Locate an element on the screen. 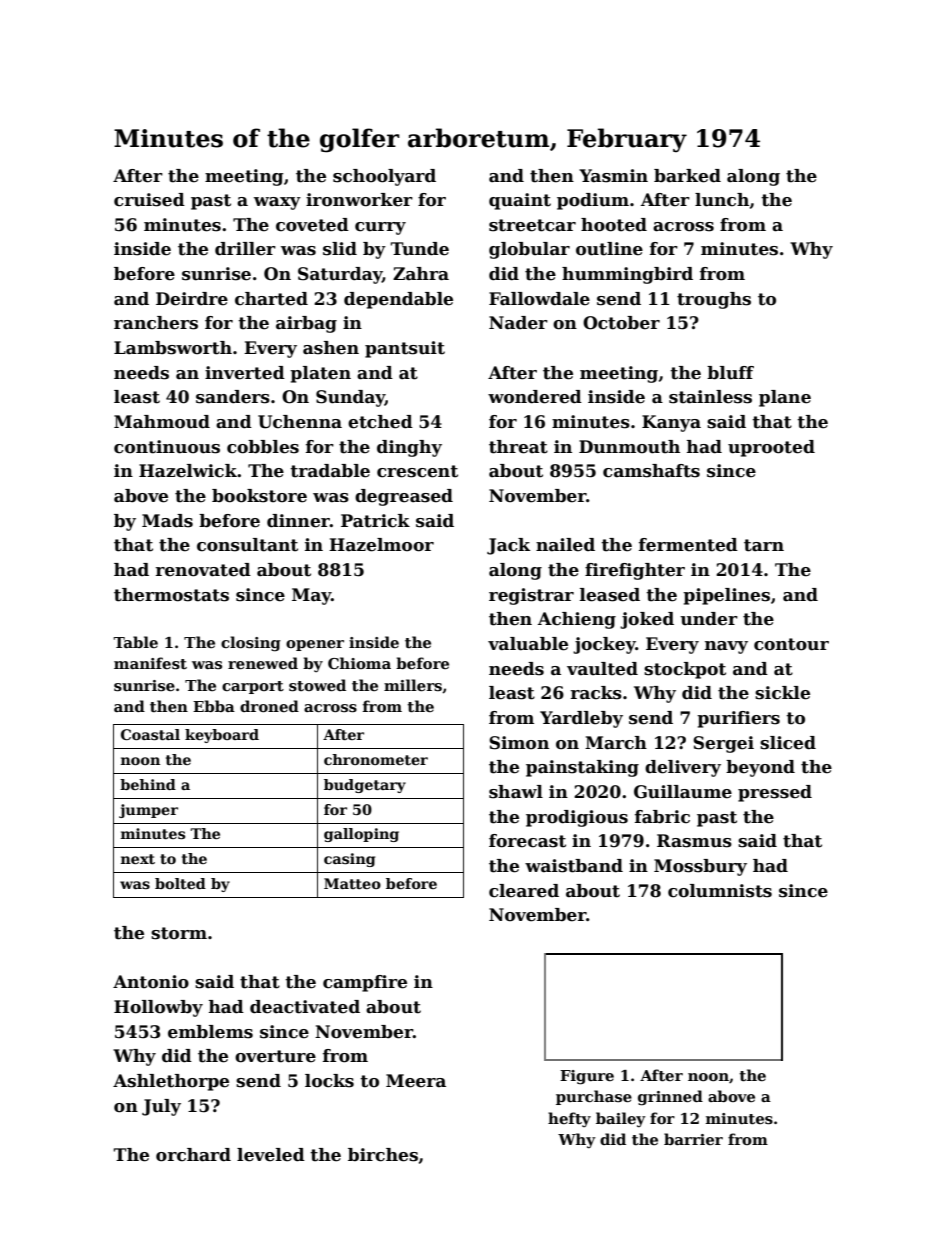  Yasmin is located at coordinates (613, 176).
